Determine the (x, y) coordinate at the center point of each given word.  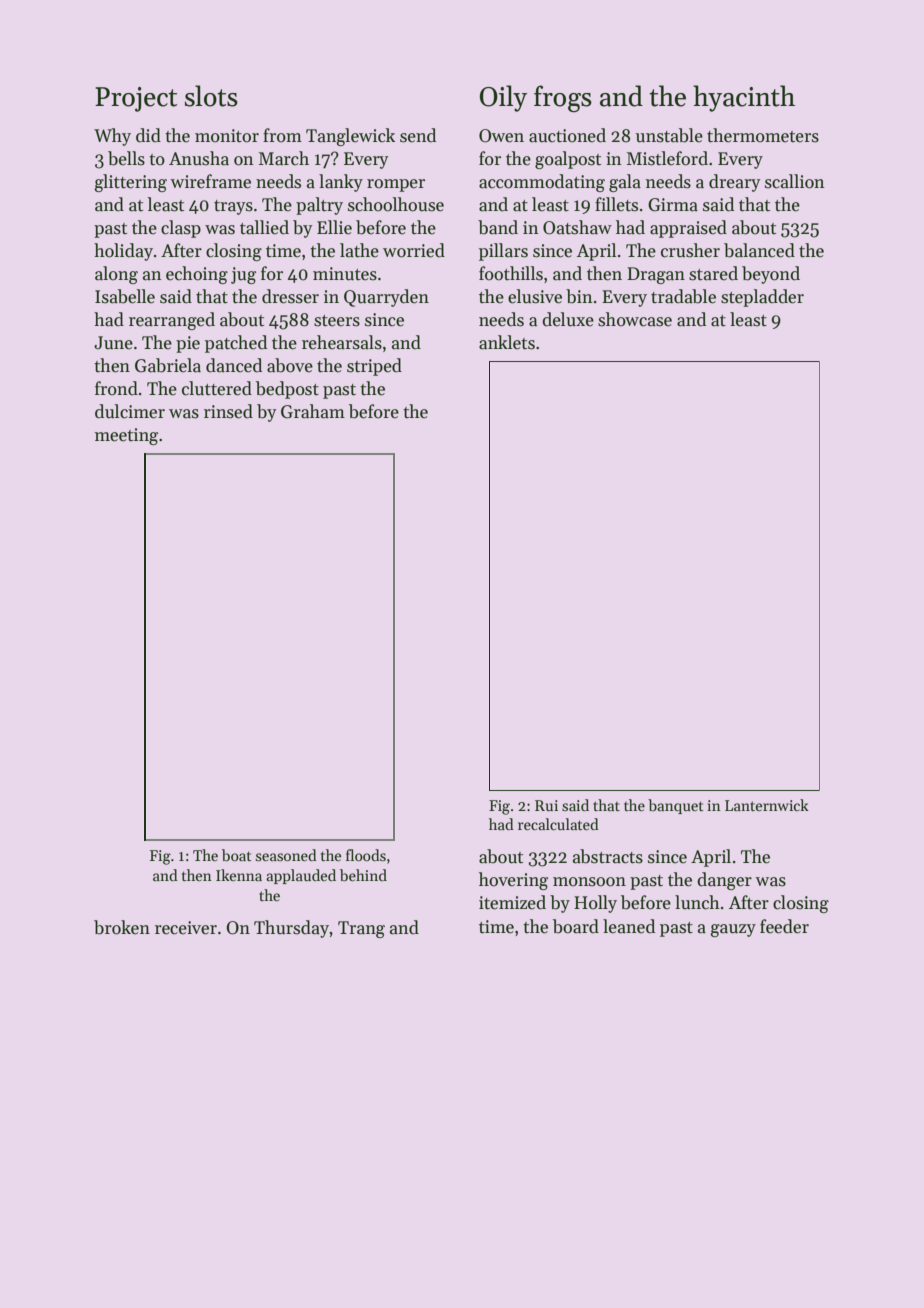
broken (122, 927)
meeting (126, 436)
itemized (512, 902)
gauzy (733, 930)
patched (236, 344)
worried (414, 250)
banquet (676, 806)
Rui (546, 805)
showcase (635, 319)
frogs (563, 98)
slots (211, 96)
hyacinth (744, 98)
